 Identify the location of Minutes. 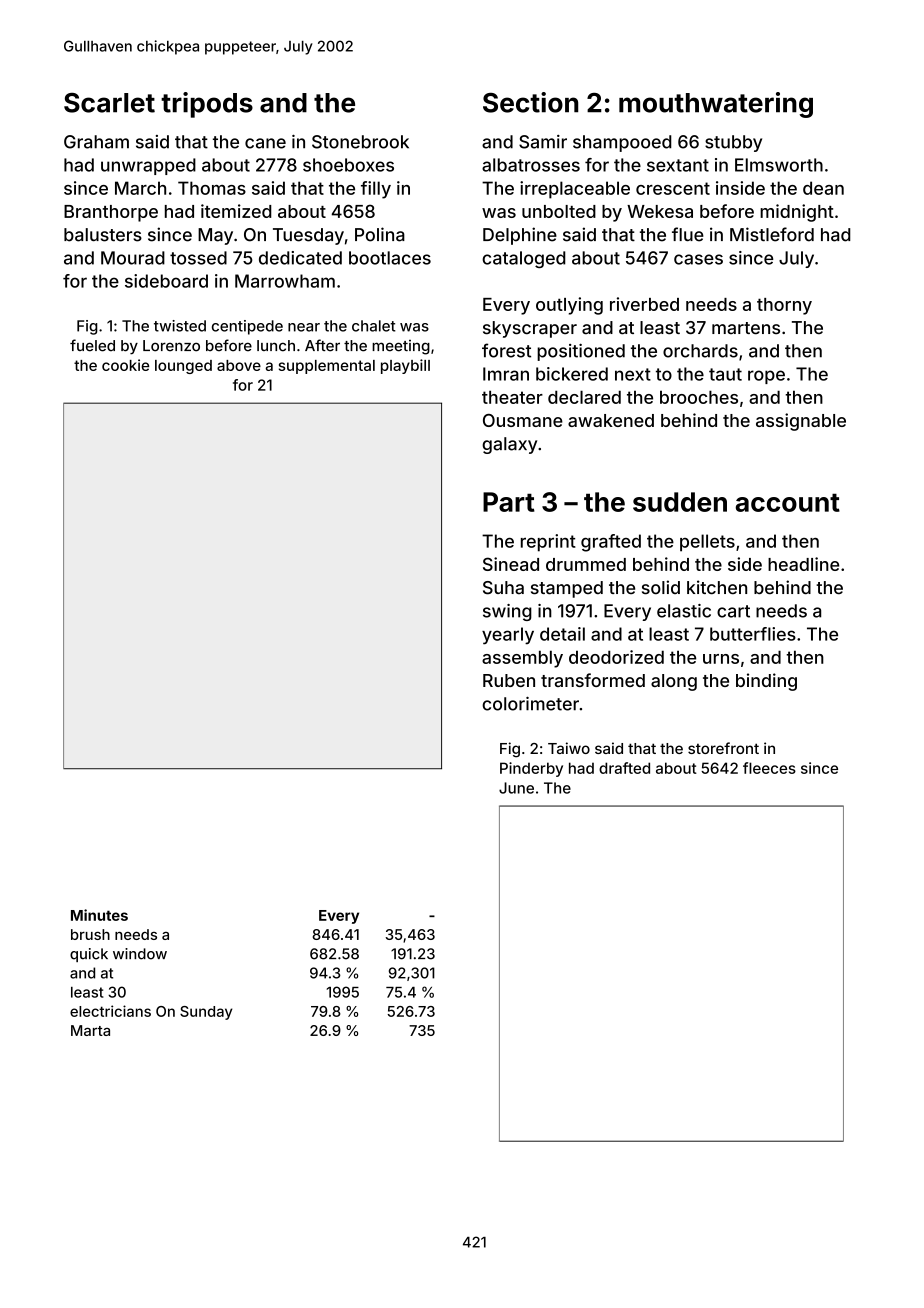
(99, 915).
